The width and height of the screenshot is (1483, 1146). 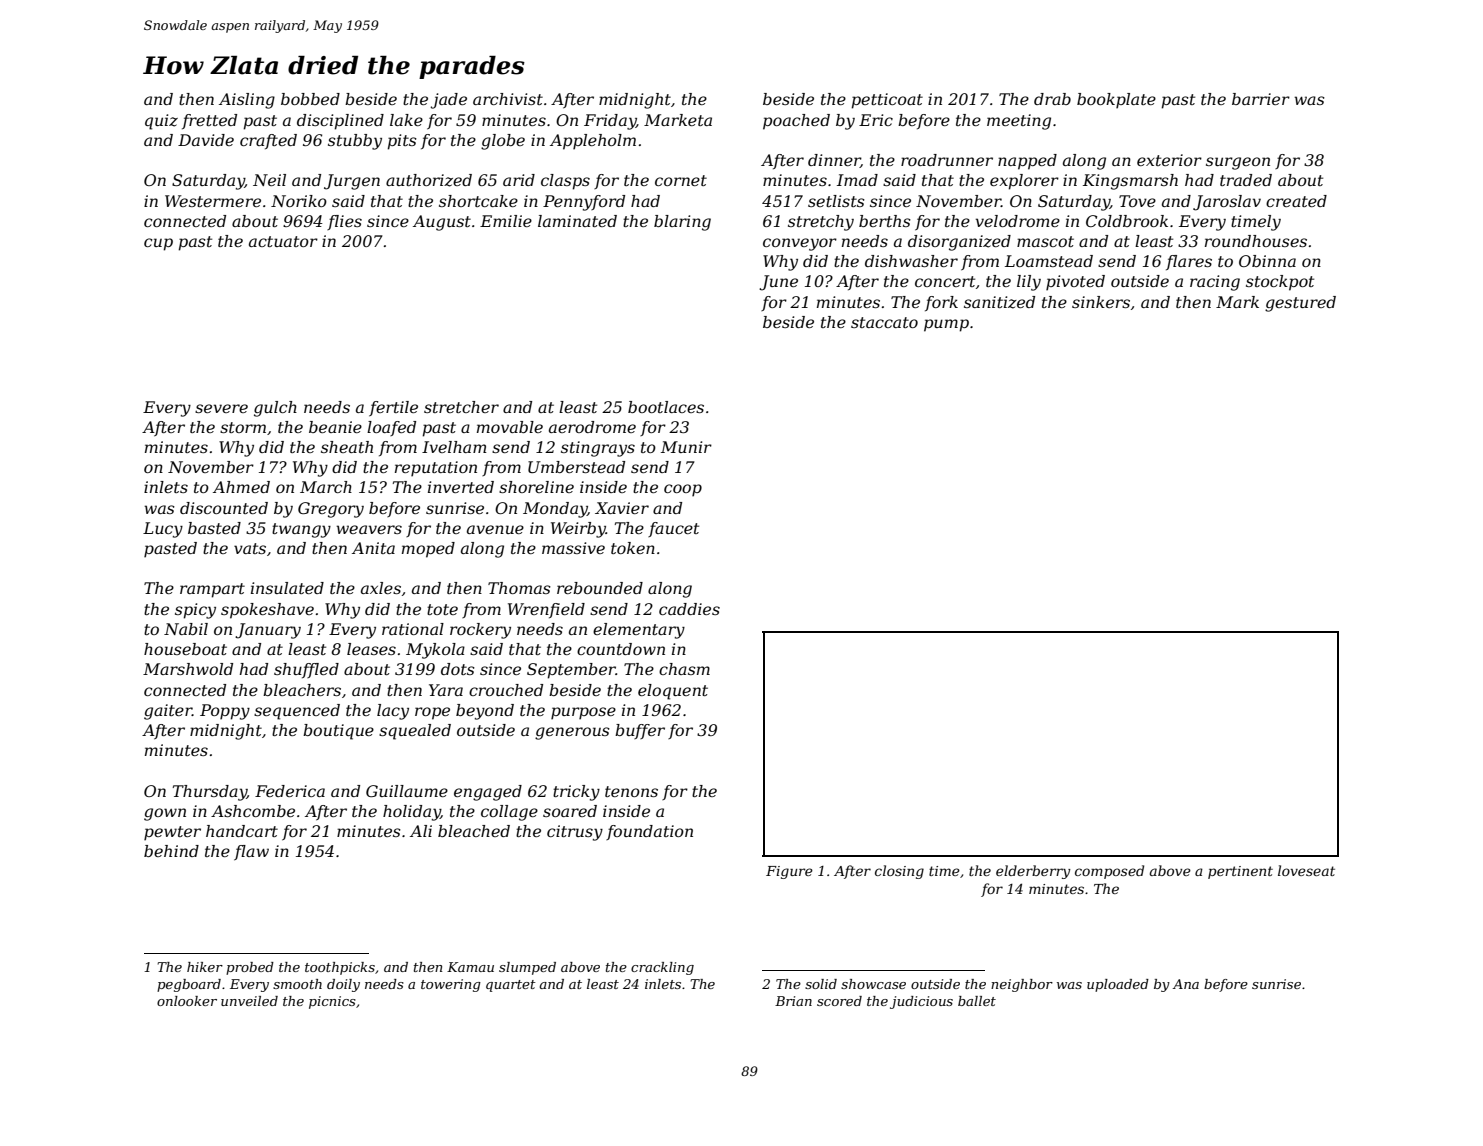 I want to click on pertinent, so click(x=1240, y=872).
